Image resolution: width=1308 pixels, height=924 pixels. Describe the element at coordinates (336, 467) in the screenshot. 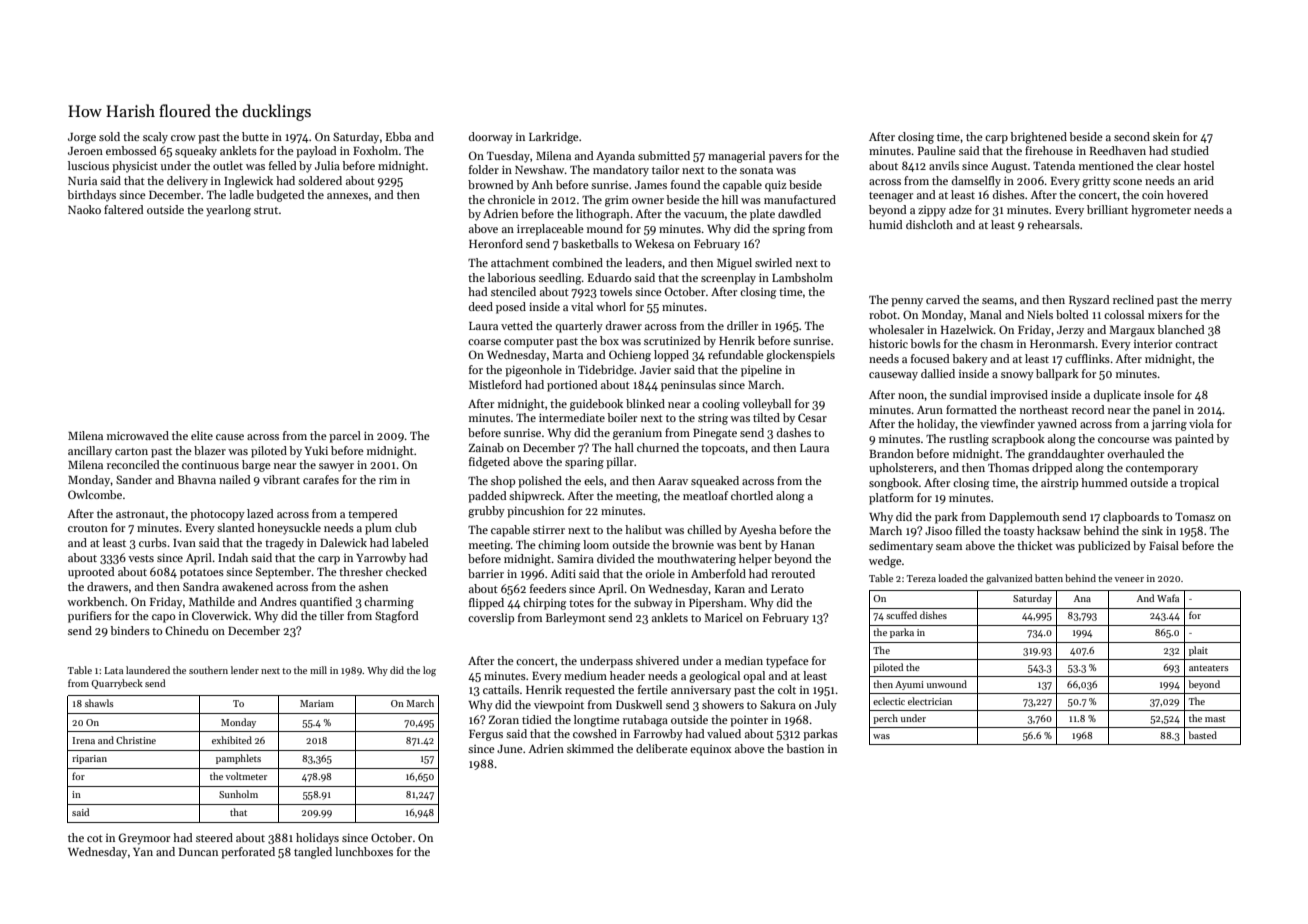

I see `sawyer` at that location.
